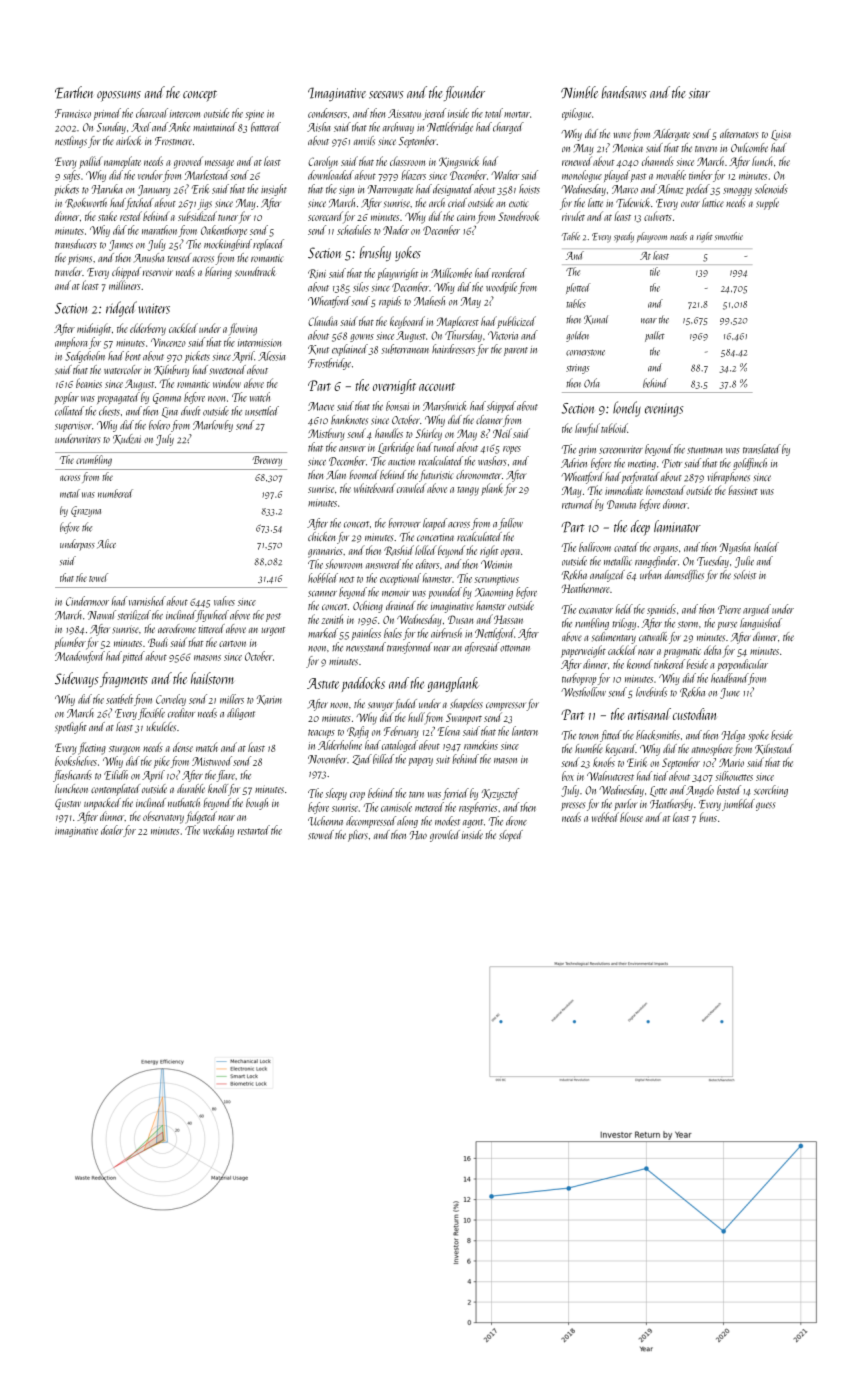  I want to click on Walter, so click(505, 175).
